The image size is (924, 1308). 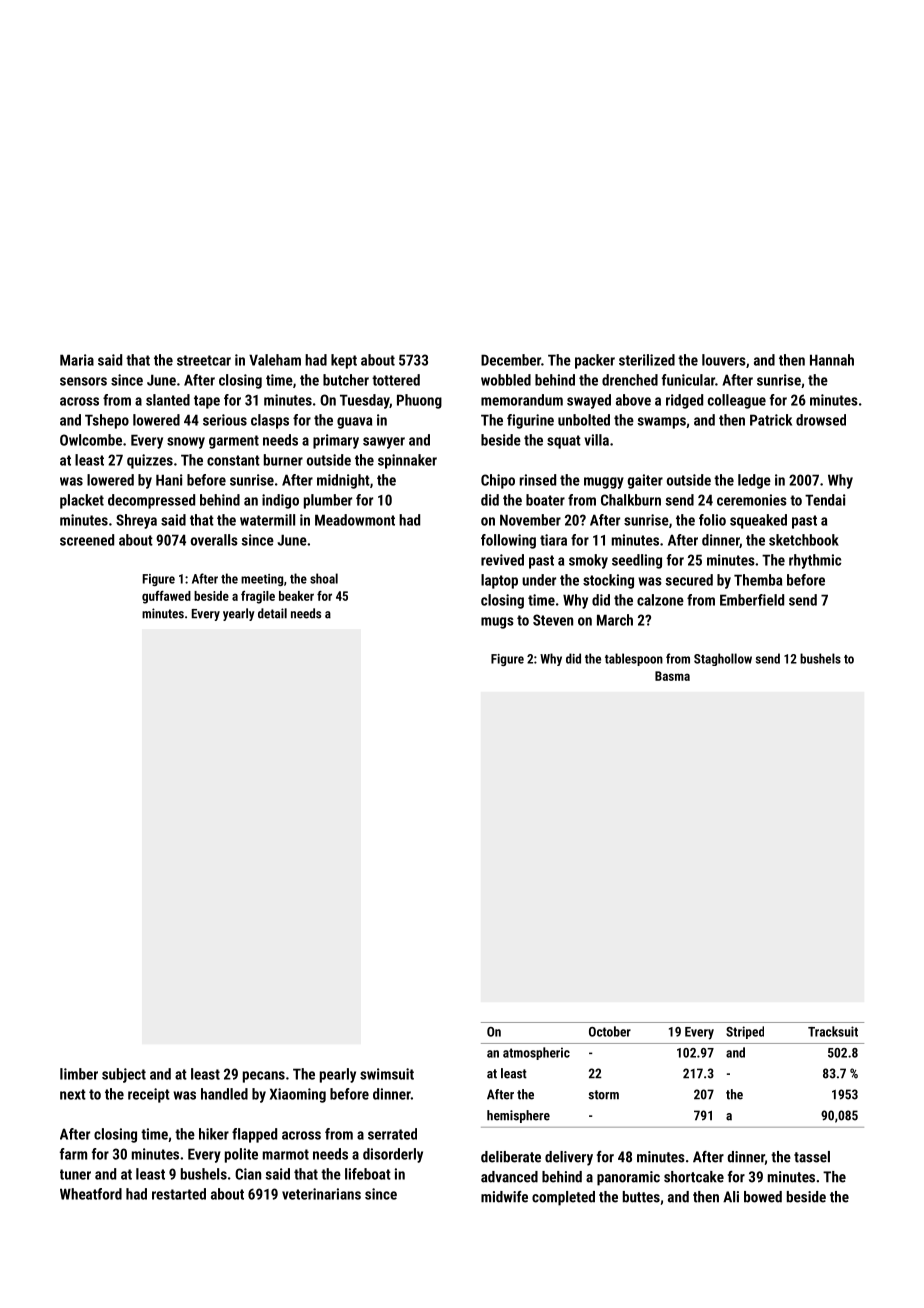 What do you see at coordinates (833, 1031) in the image?
I see `Tracksuit` at bounding box center [833, 1031].
